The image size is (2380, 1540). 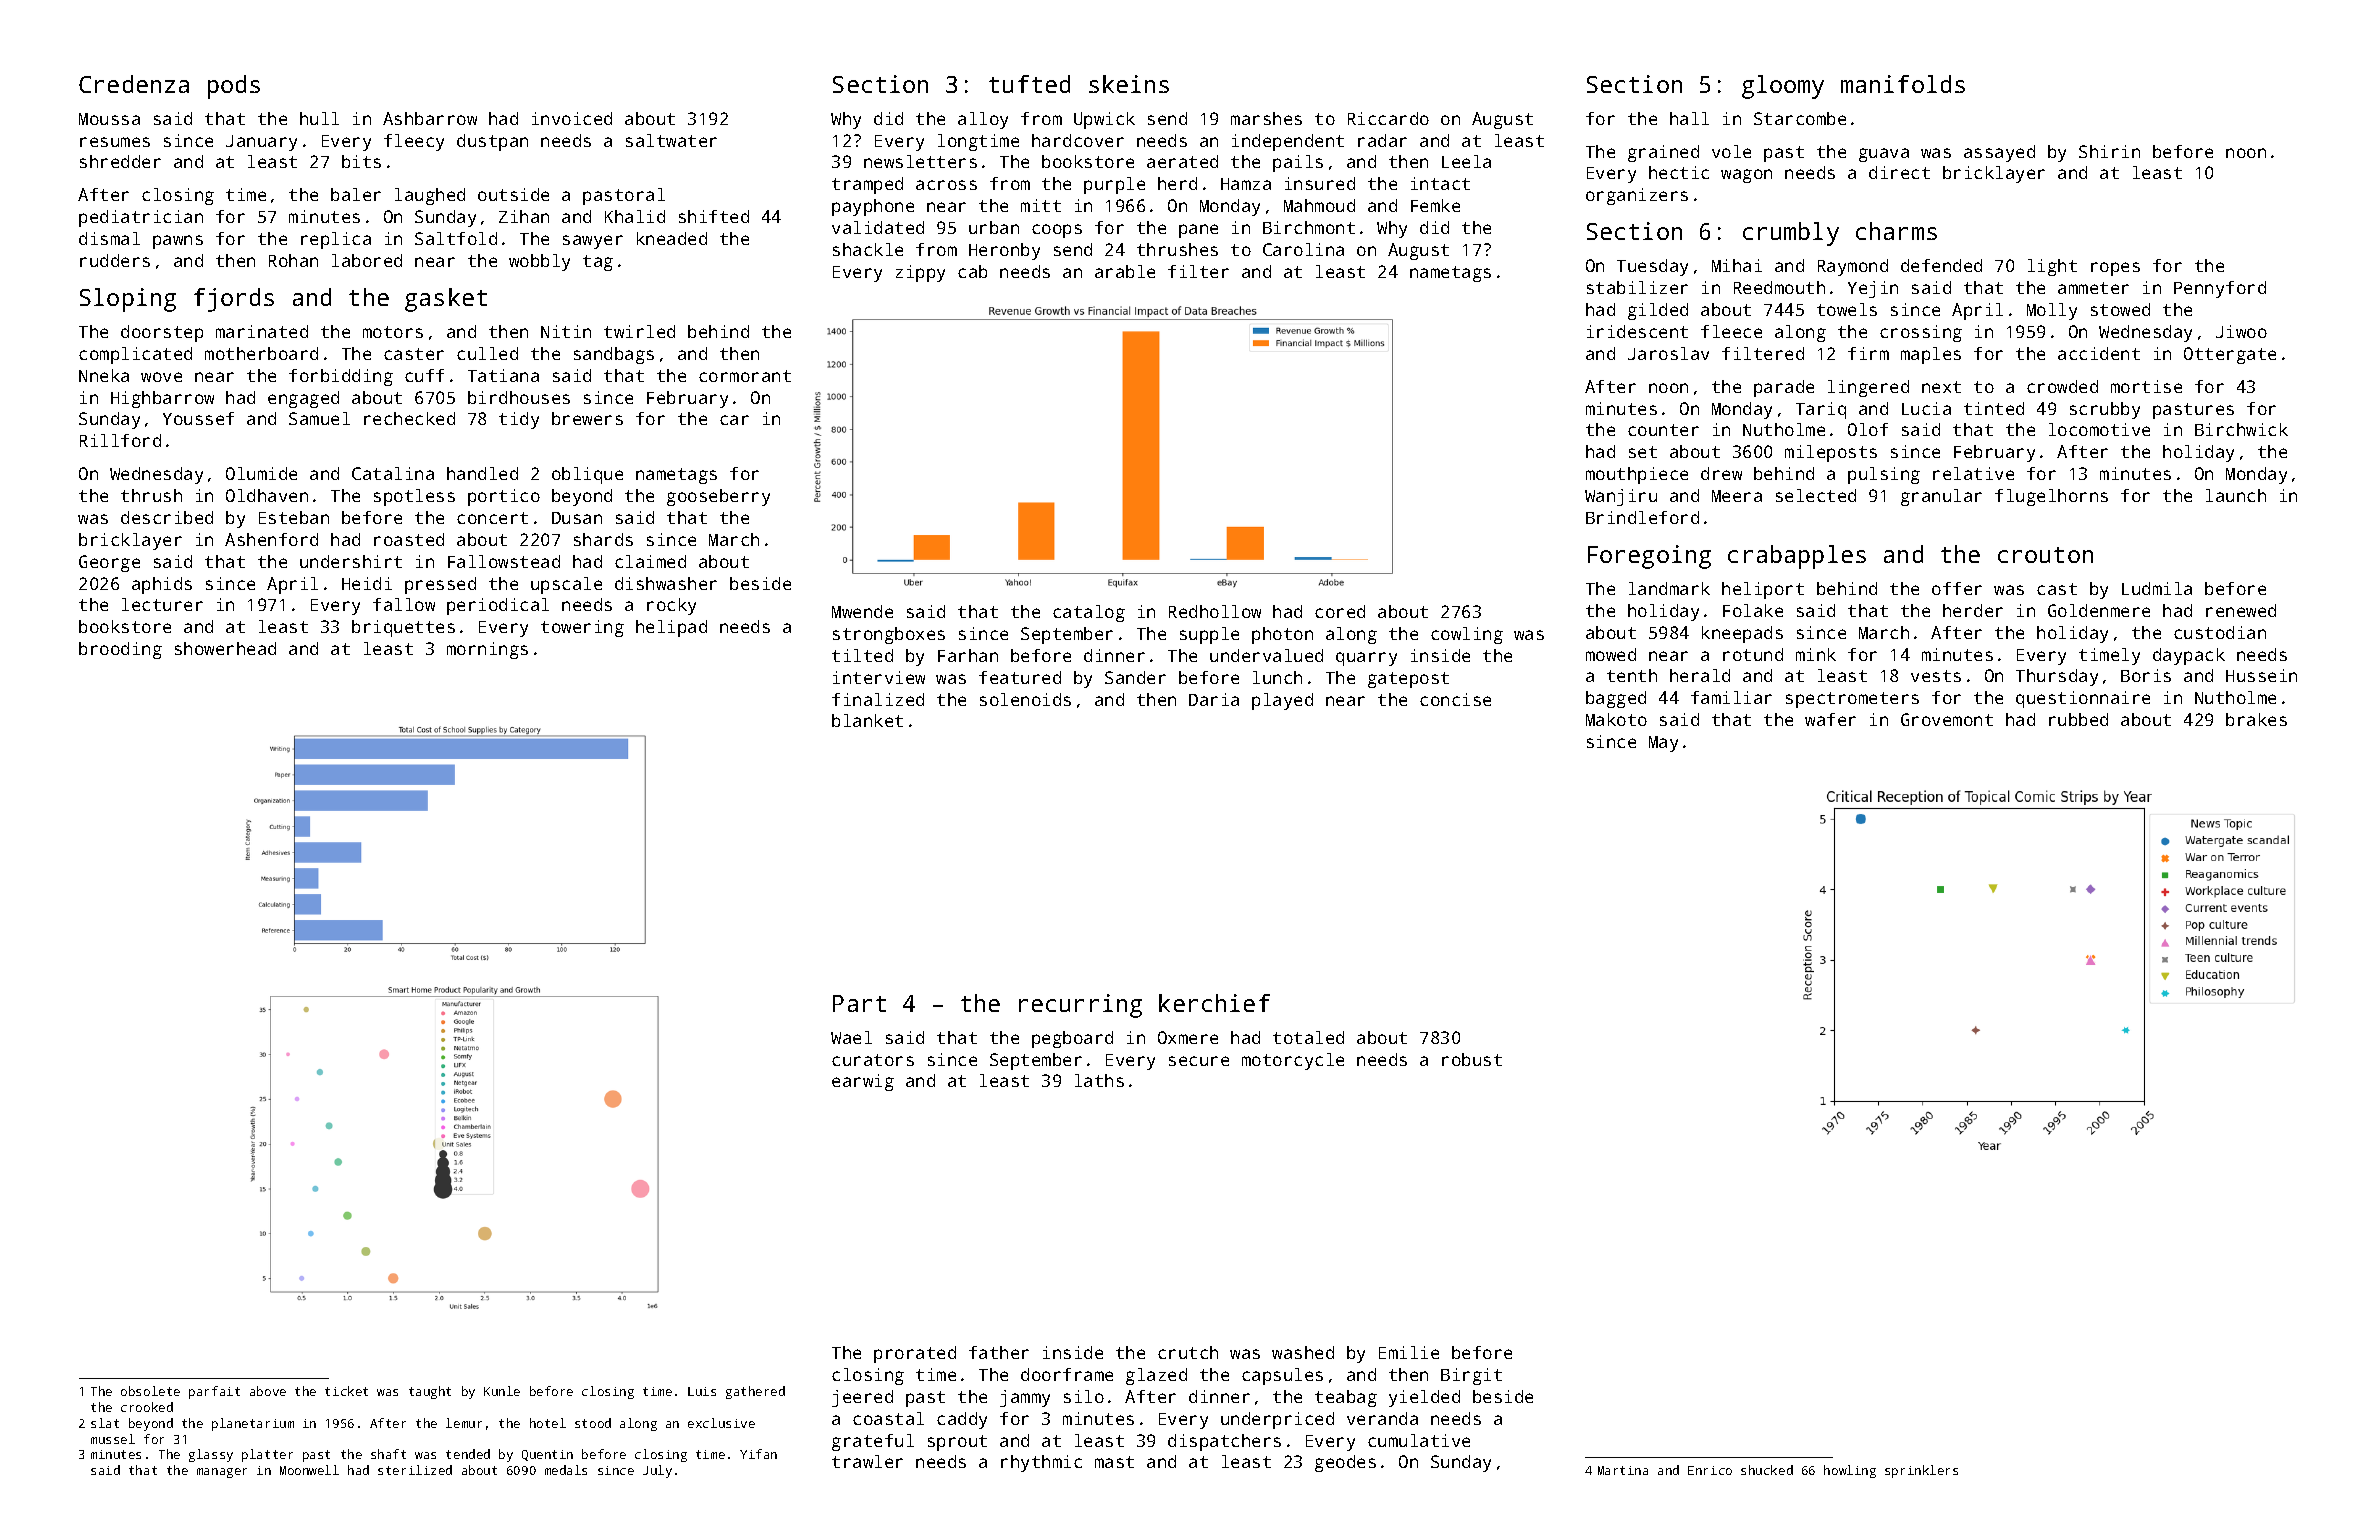 What do you see at coordinates (222, 1473) in the image?
I see `manager` at bounding box center [222, 1473].
